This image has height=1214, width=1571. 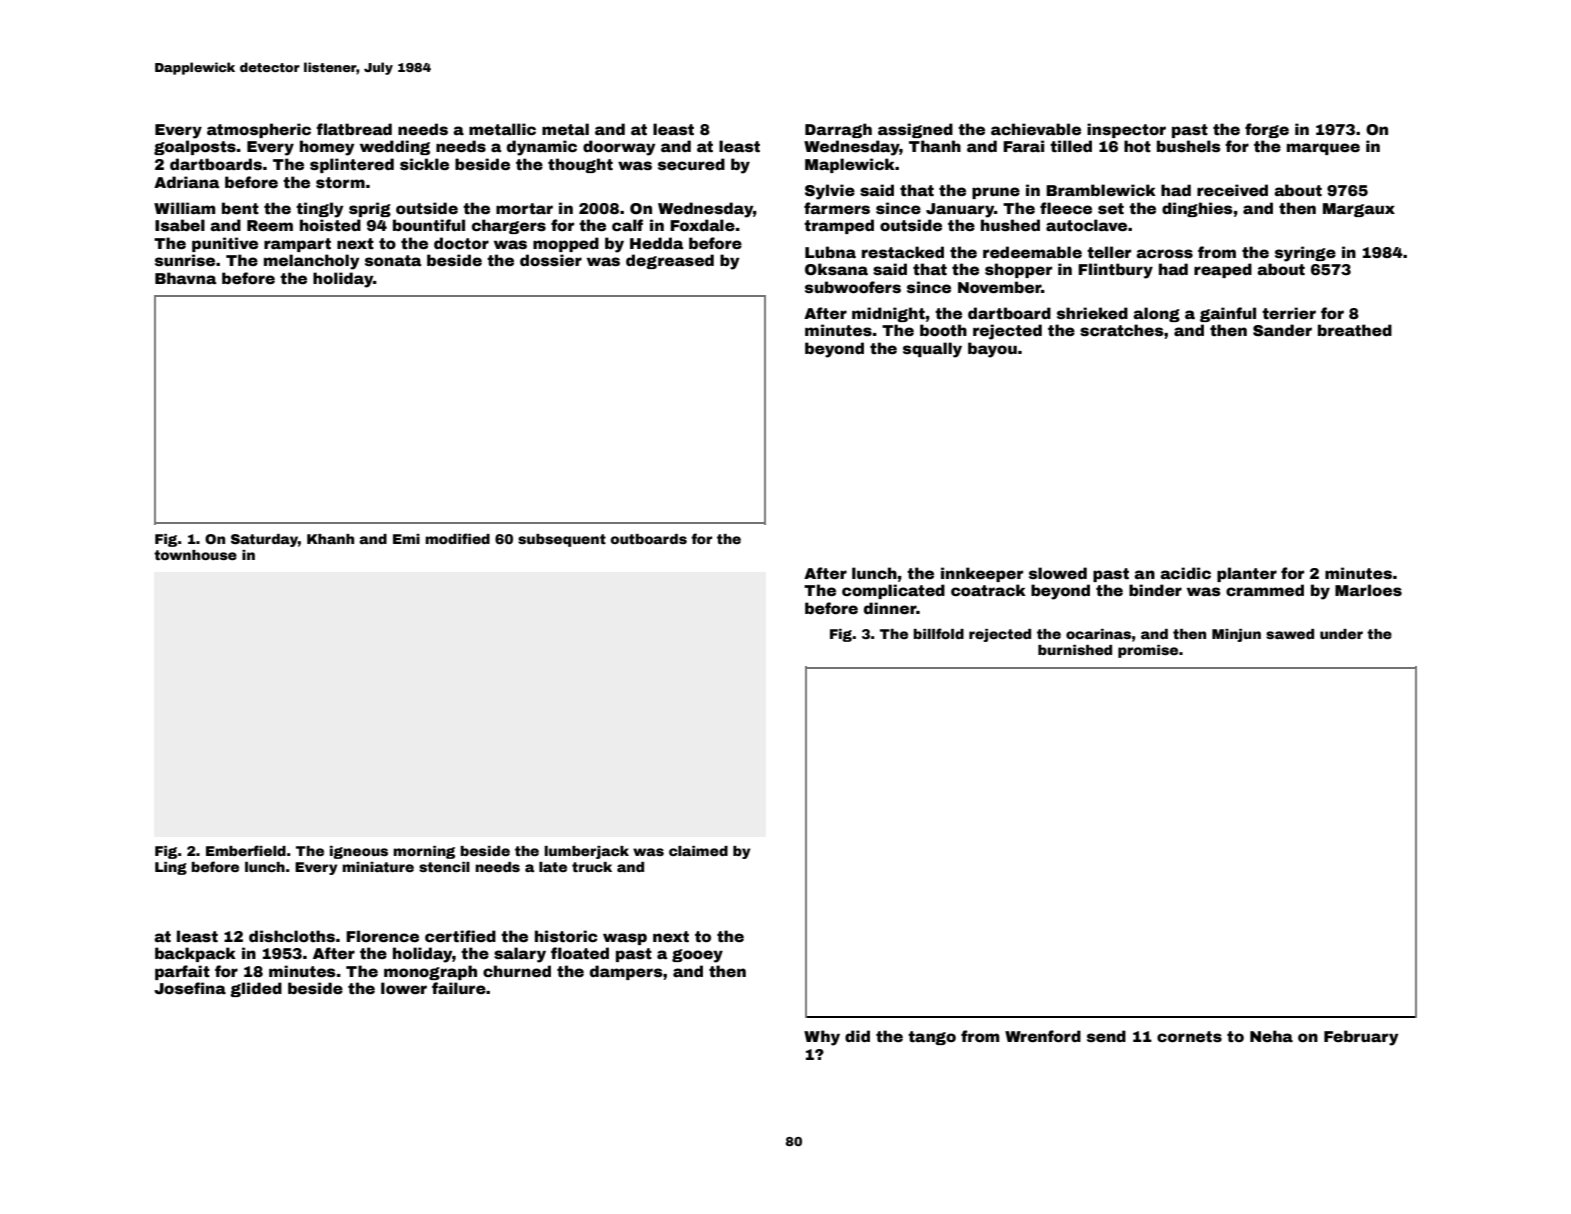 I want to click on Emi, so click(x=406, y=539).
